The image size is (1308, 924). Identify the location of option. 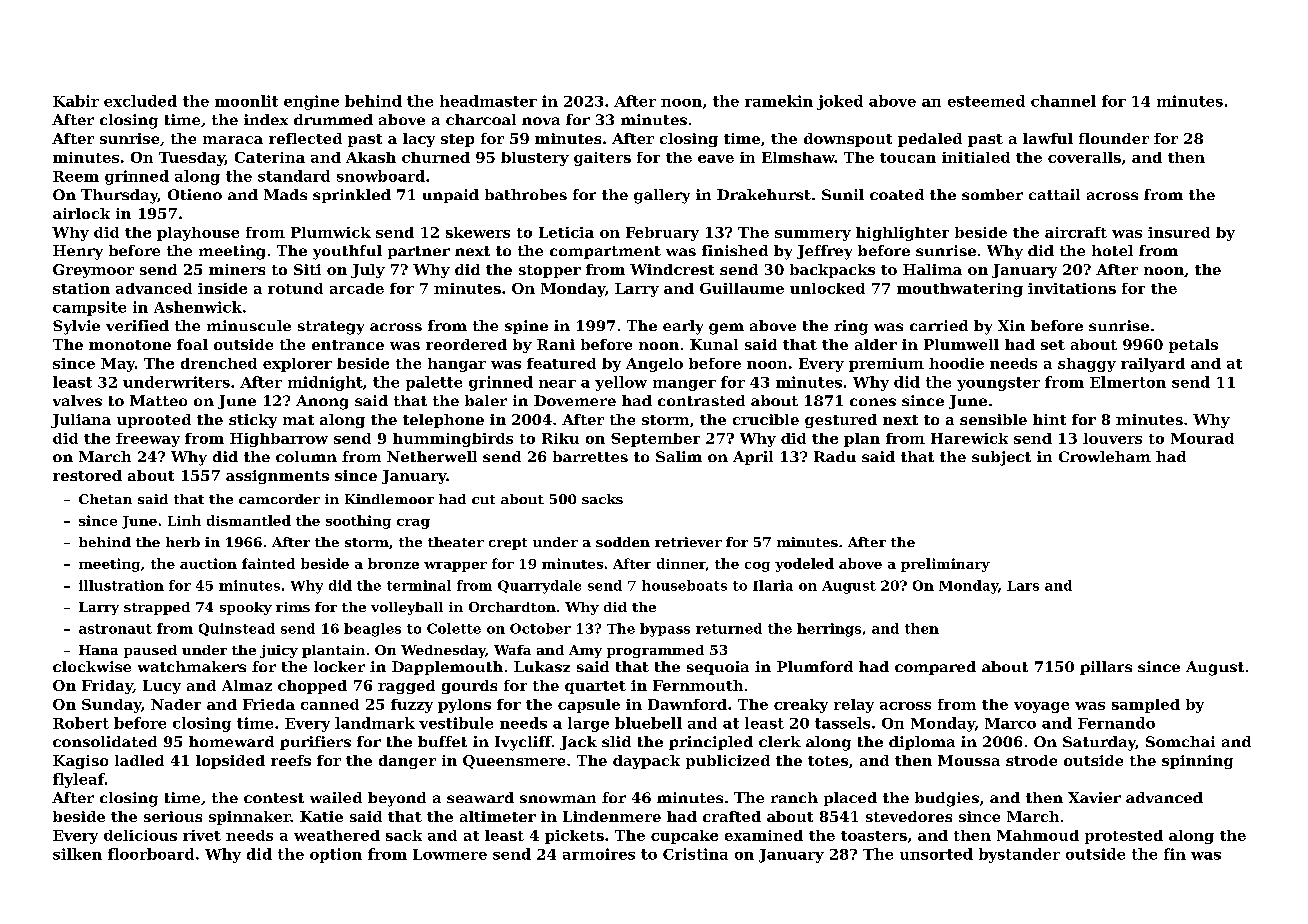
(336, 855).
